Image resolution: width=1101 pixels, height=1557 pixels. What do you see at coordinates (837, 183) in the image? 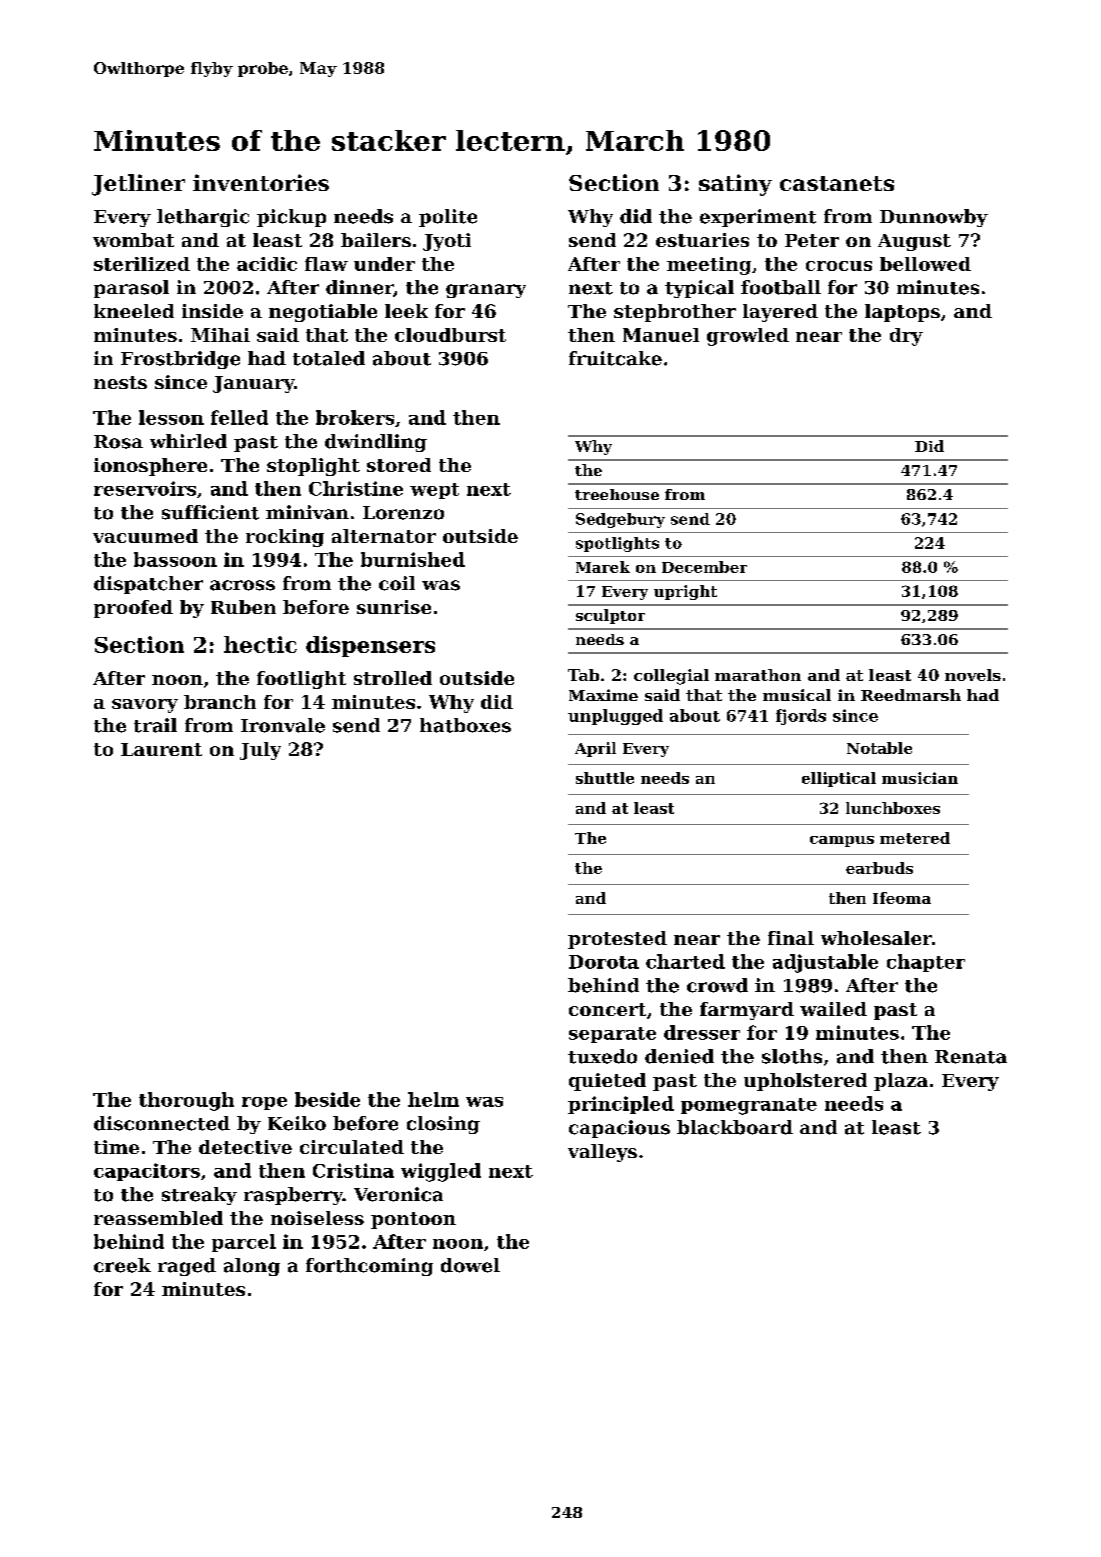
I see `castanets` at bounding box center [837, 183].
